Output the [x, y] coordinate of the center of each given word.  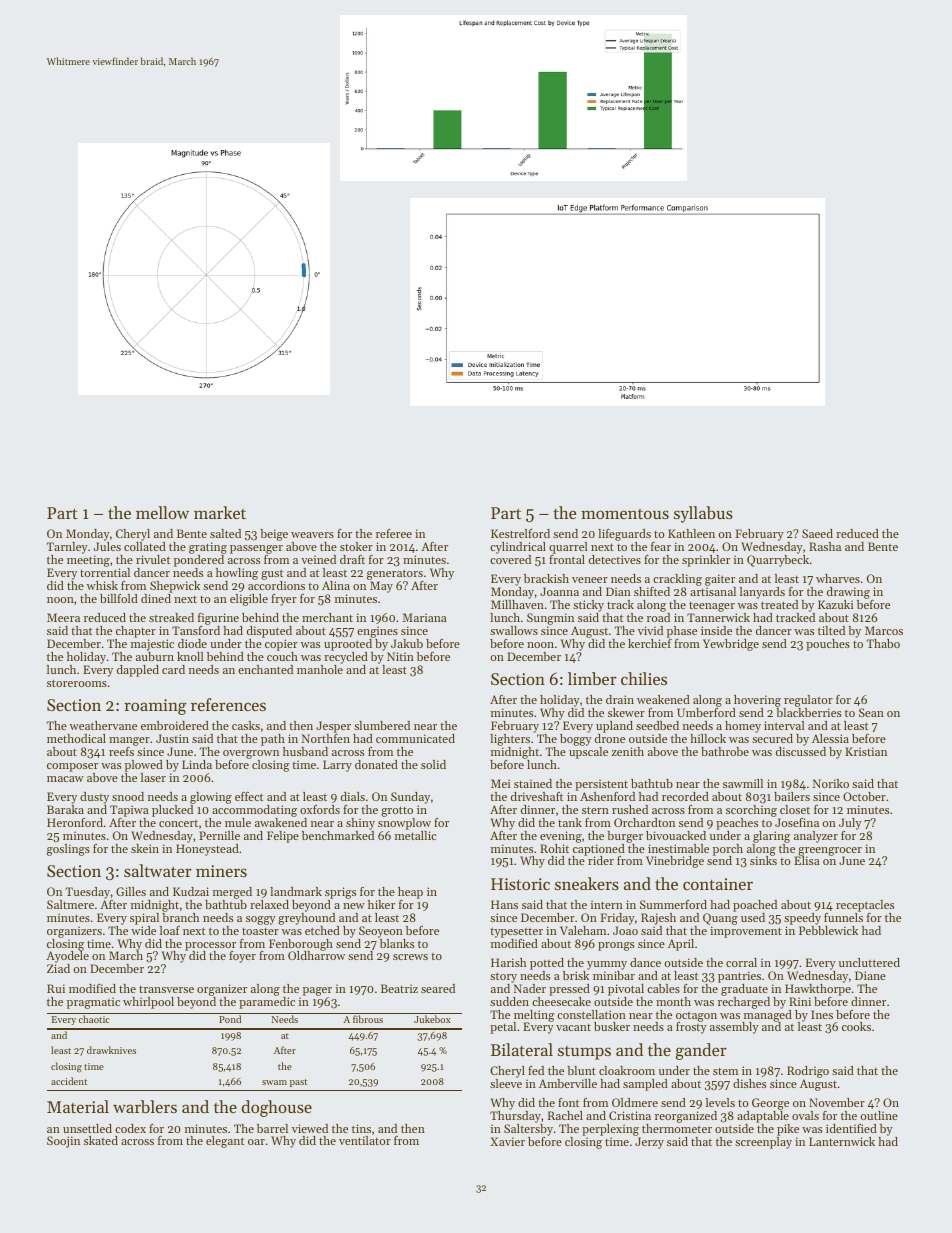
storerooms [77, 683]
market [220, 512]
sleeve [506, 1083]
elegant [225, 1142]
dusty [94, 798]
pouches [828, 645]
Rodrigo [808, 1072]
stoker [356, 546]
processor [210, 946]
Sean [871, 712]
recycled [346, 658]
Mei [500, 783]
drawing [848, 593]
